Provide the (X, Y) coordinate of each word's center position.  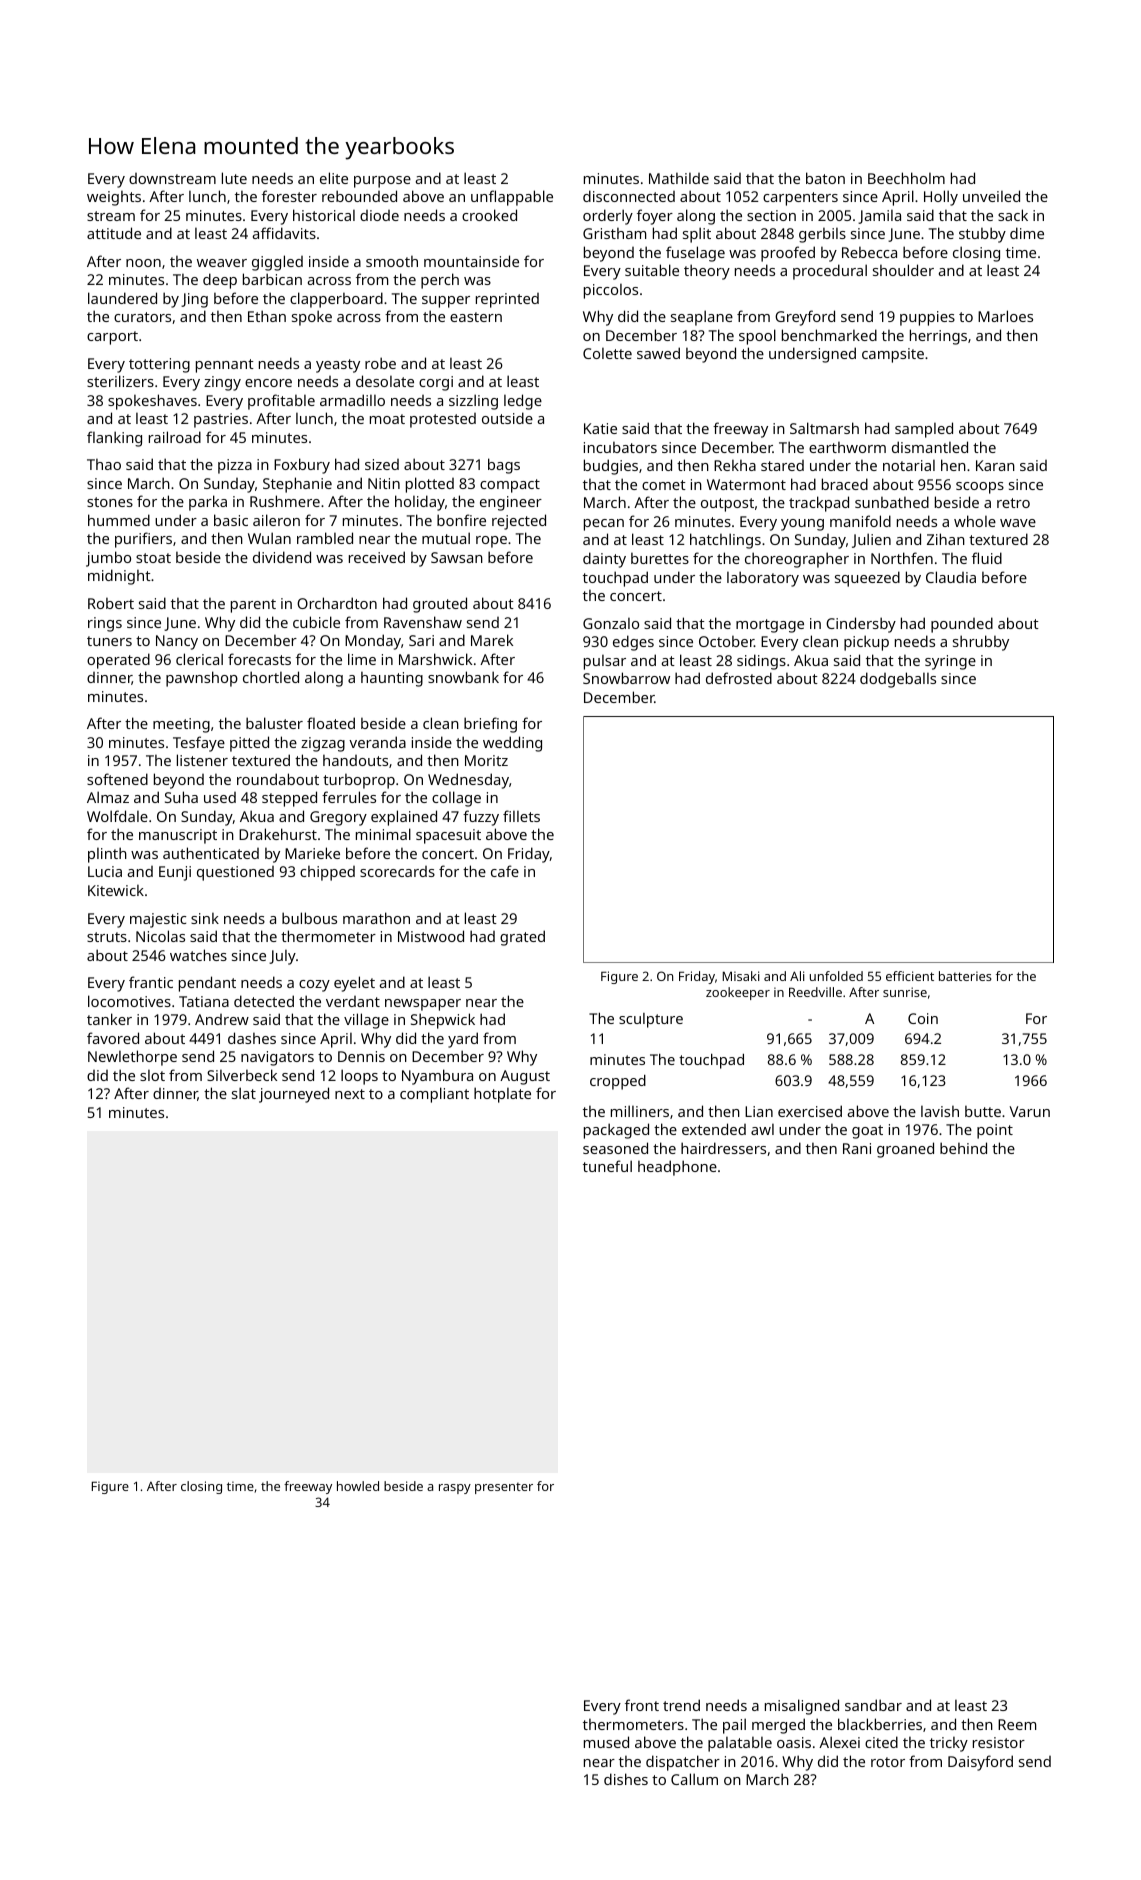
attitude (114, 233)
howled (358, 1486)
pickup (866, 643)
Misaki (741, 976)
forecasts (259, 659)
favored (113, 1038)
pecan (604, 525)
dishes (626, 1779)
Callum (694, 1779)
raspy (455, 1489)
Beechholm (906, 178)
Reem (1017, 1724)
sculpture (651, 1020)
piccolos (611, 291)
